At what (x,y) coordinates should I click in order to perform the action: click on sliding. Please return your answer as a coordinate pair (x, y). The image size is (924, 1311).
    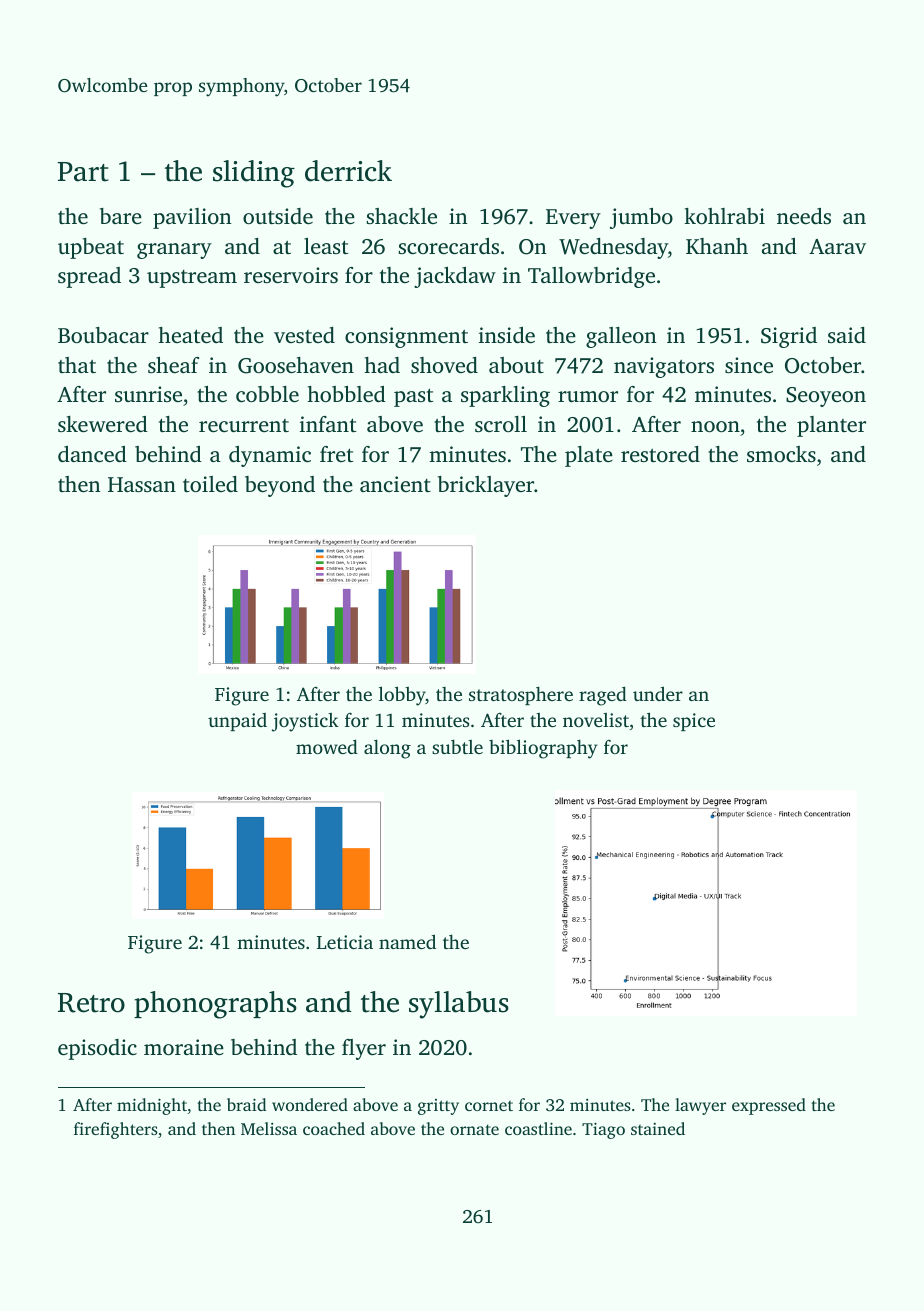
    Looking at the image, I should click on (254, 174).
